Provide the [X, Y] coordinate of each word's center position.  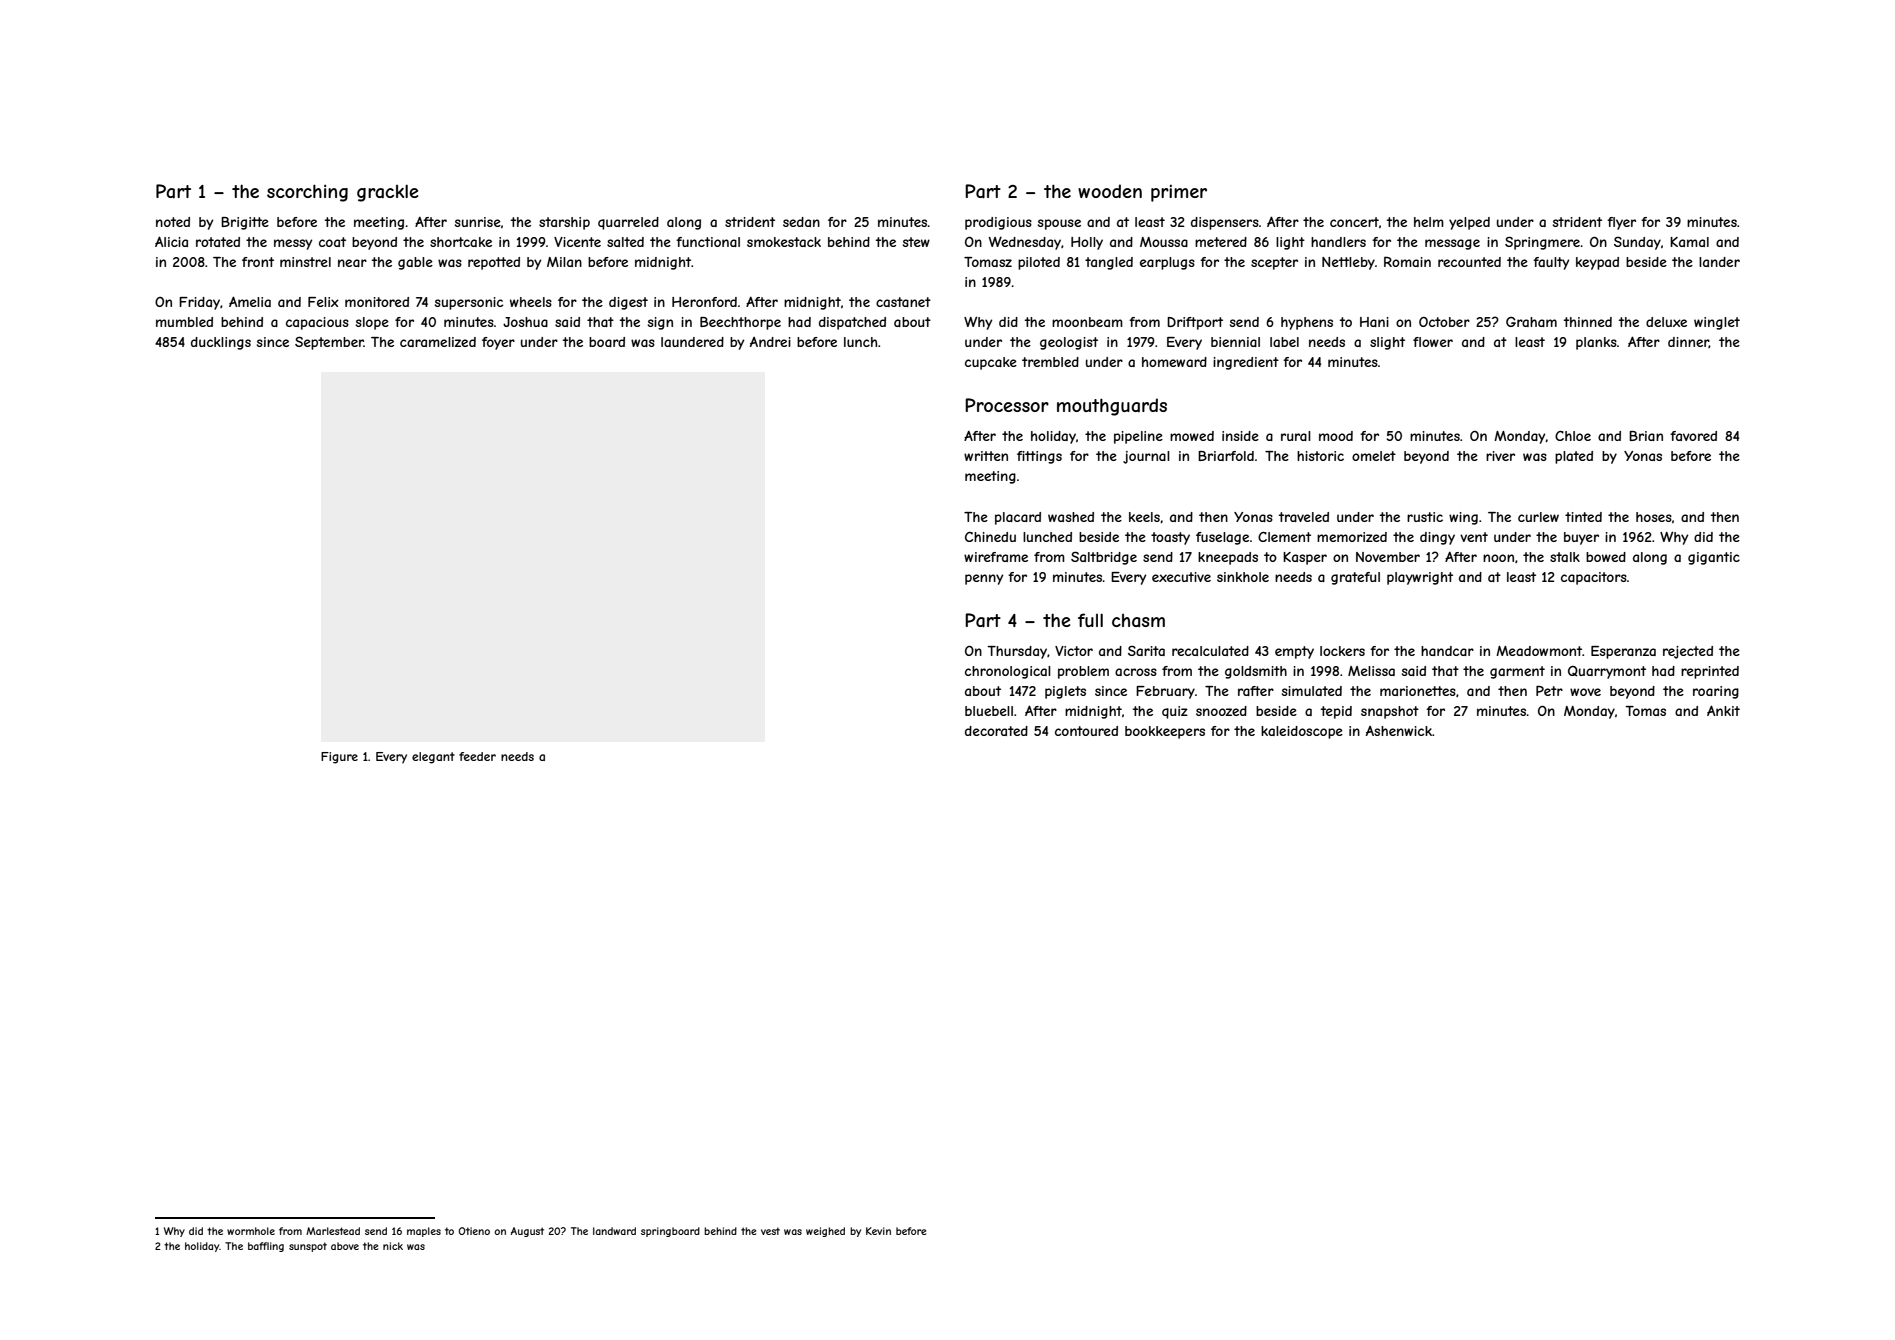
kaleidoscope [1302, 732]
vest [770, 1231]
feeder [477, 756]
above [345, 1246]
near [352, 263]
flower [1433, 342]
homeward [1174, 362]
